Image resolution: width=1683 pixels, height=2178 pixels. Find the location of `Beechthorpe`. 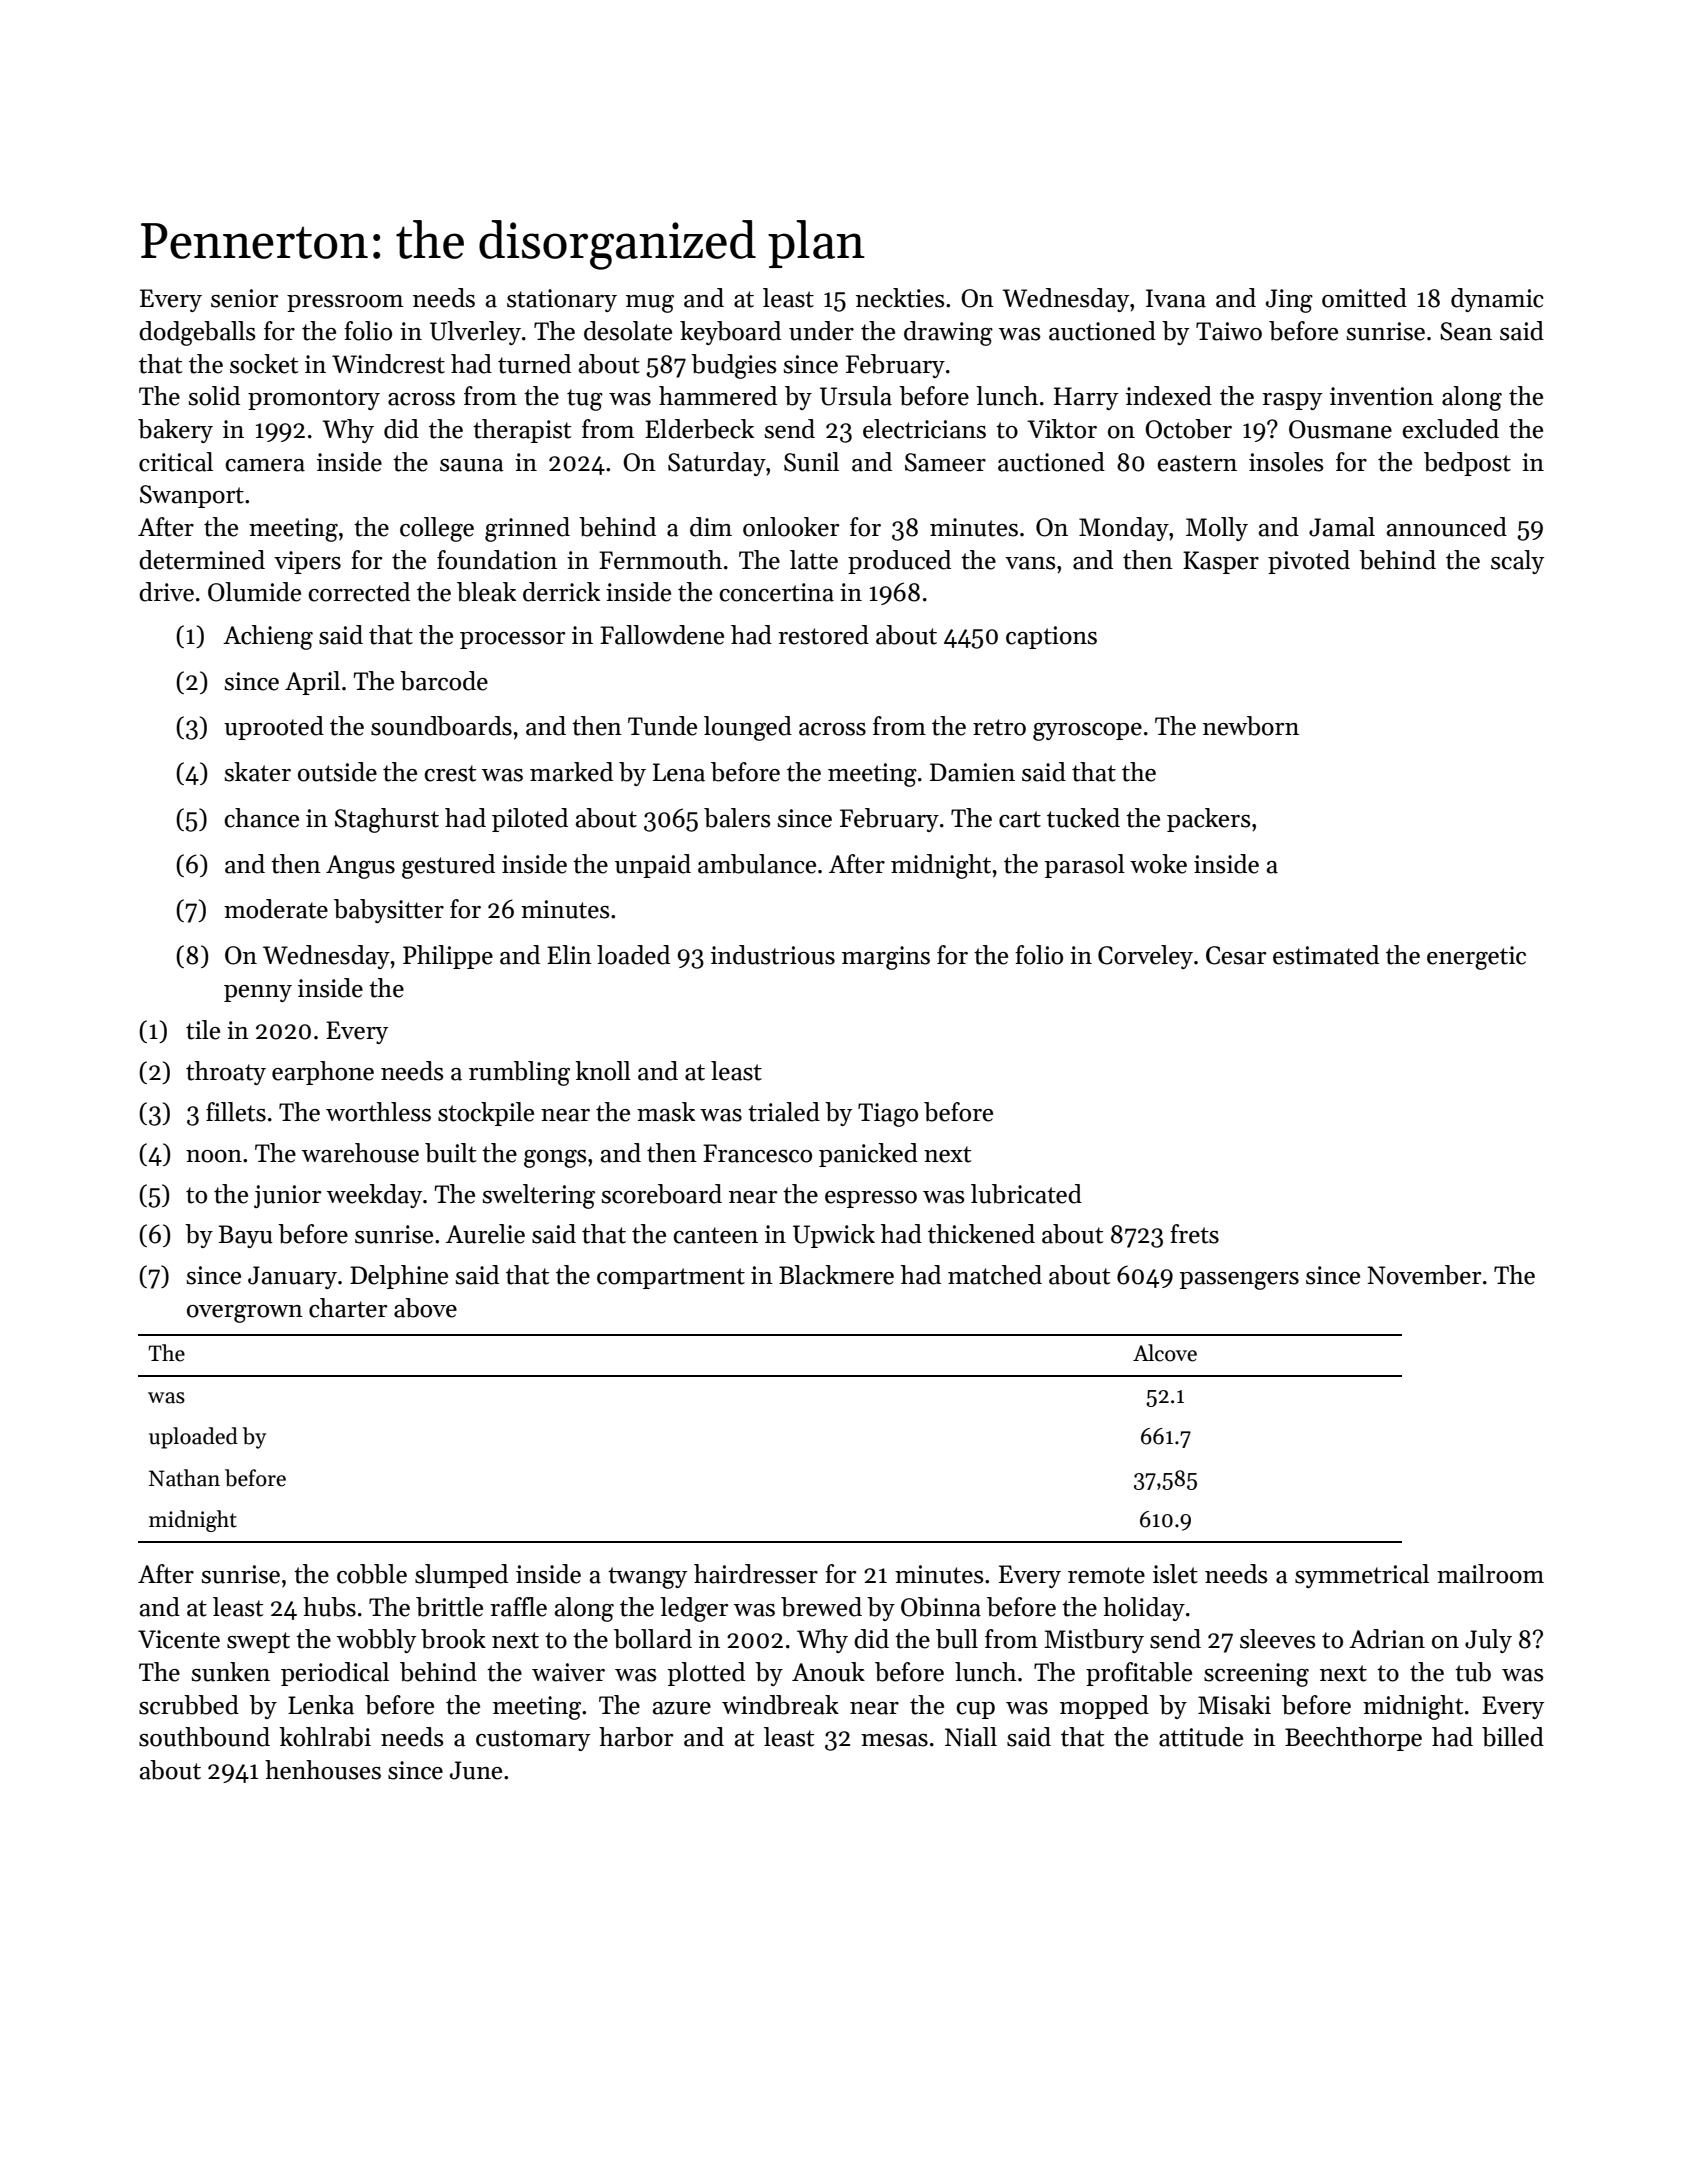

Beechthorpe is located at coordinates (1353, 1739).
